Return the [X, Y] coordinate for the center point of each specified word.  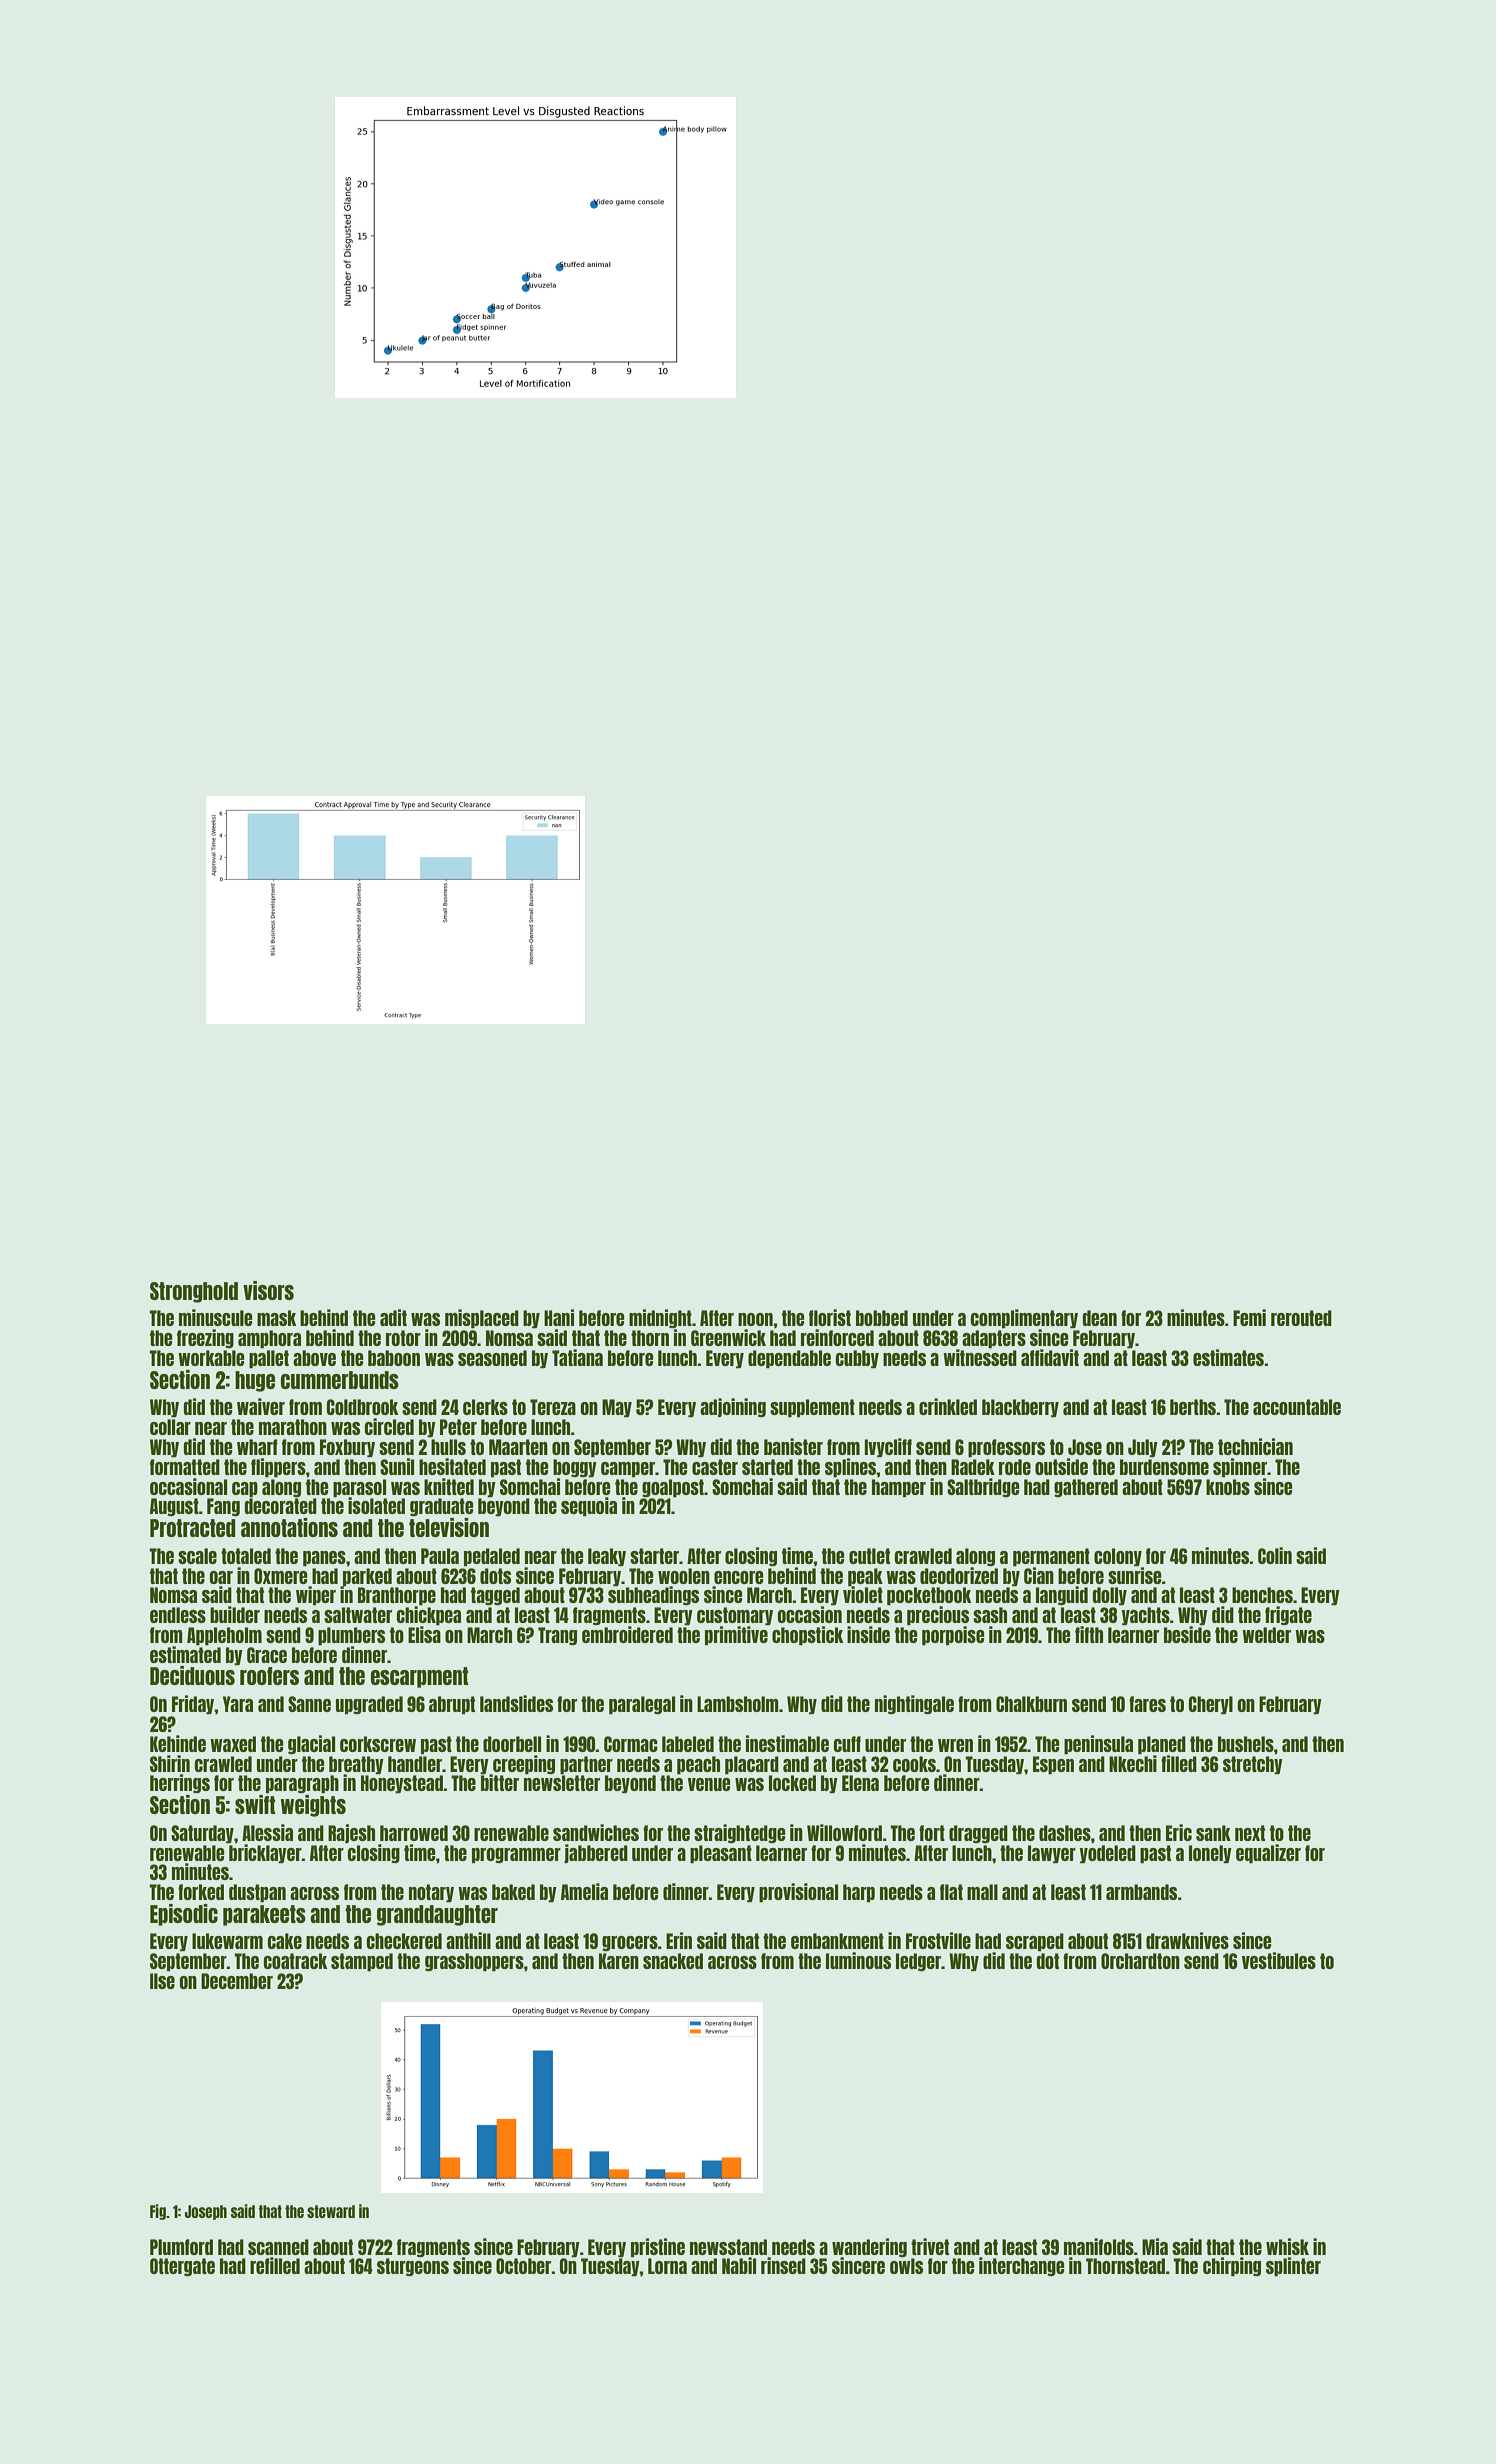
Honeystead [402, 1784]
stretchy [1253, 1765]
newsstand [728, 2247]
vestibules [1279, 1960]
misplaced [482, 1319]
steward [331, 2211]
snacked [673, 1961]
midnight [660, 1318]
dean [1100, 1318]
